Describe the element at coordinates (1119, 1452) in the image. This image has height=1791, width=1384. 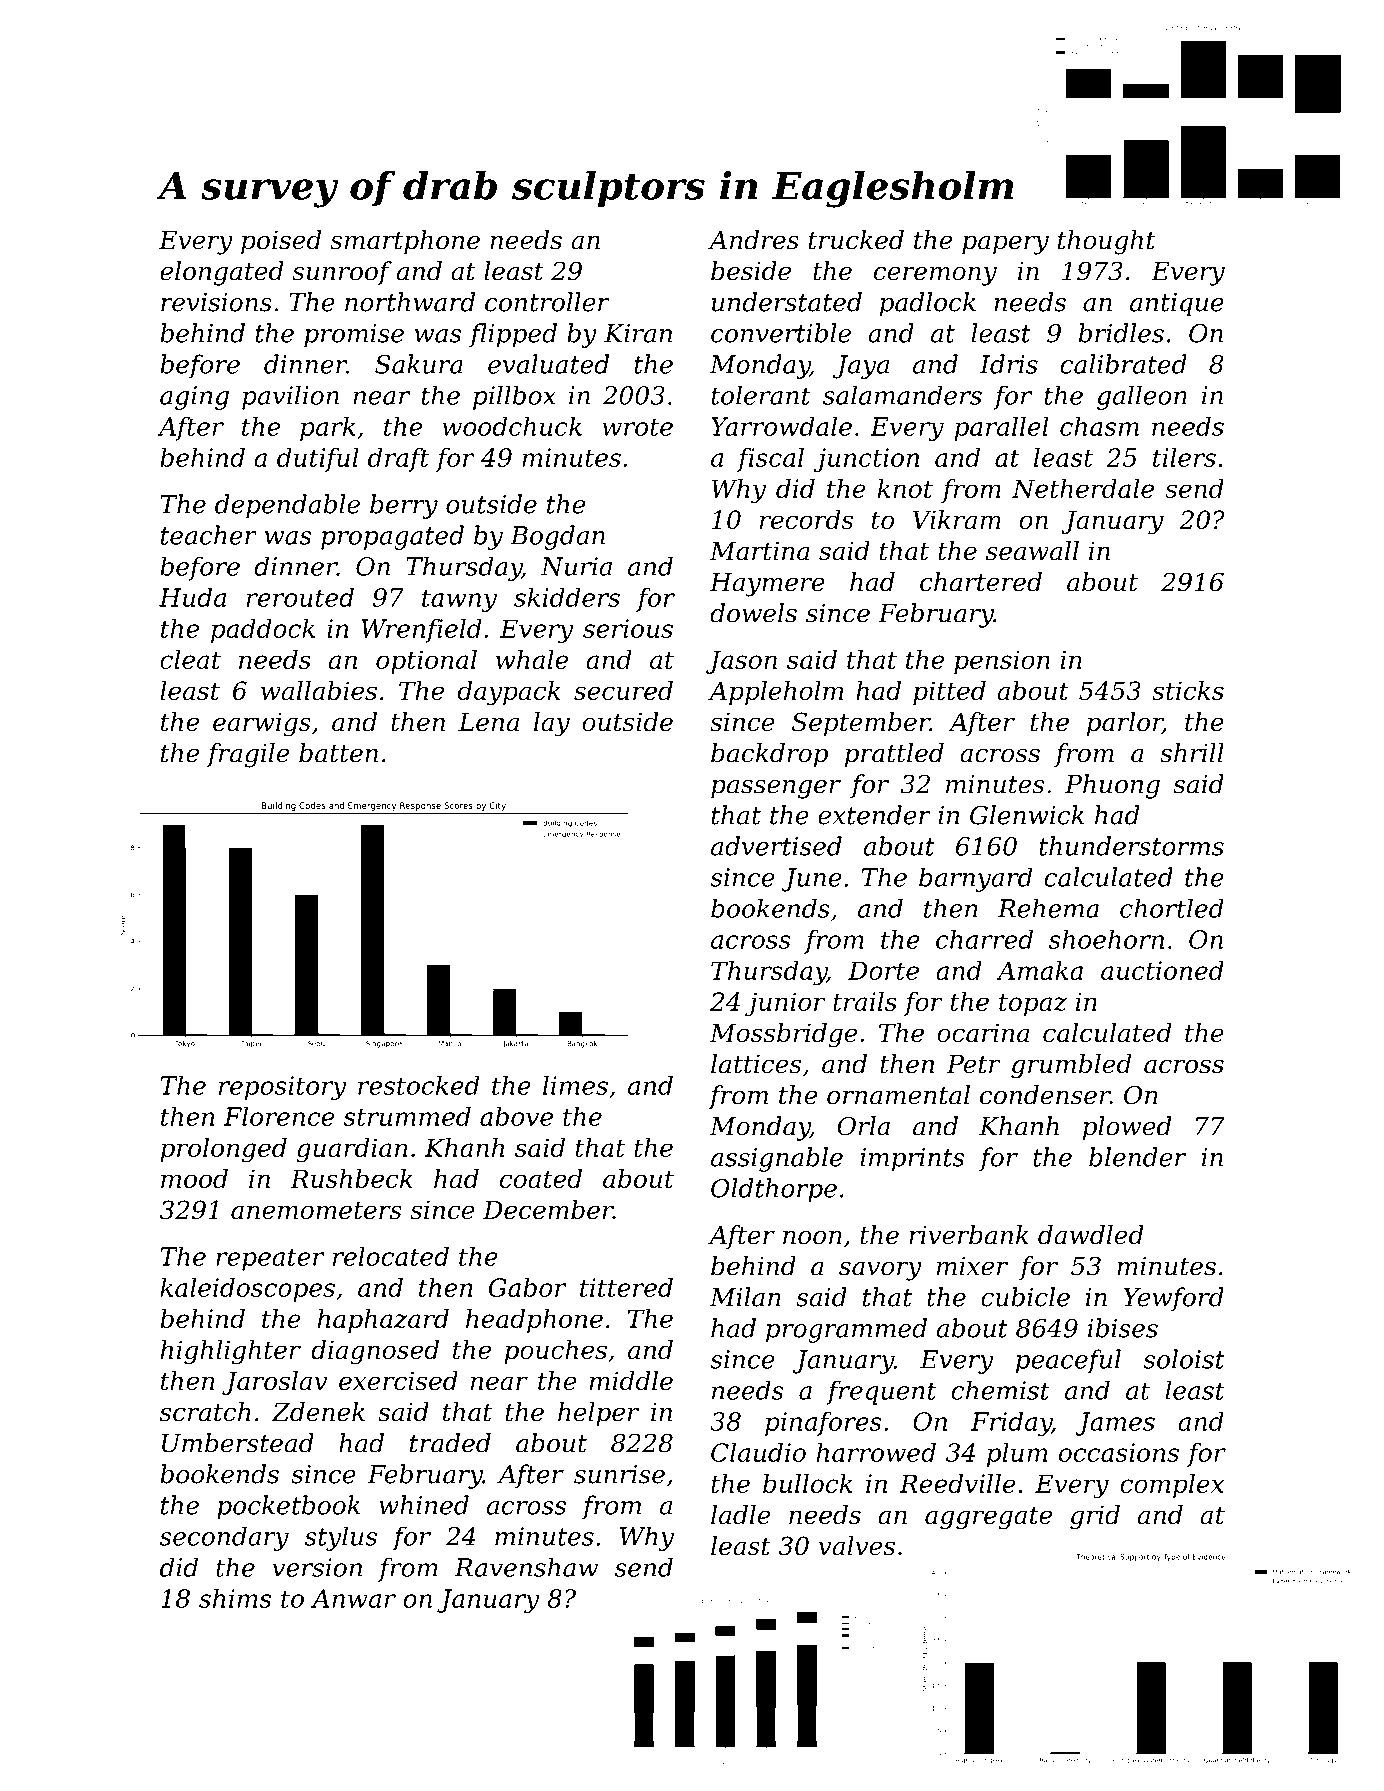
I see `occasions` at that location.
